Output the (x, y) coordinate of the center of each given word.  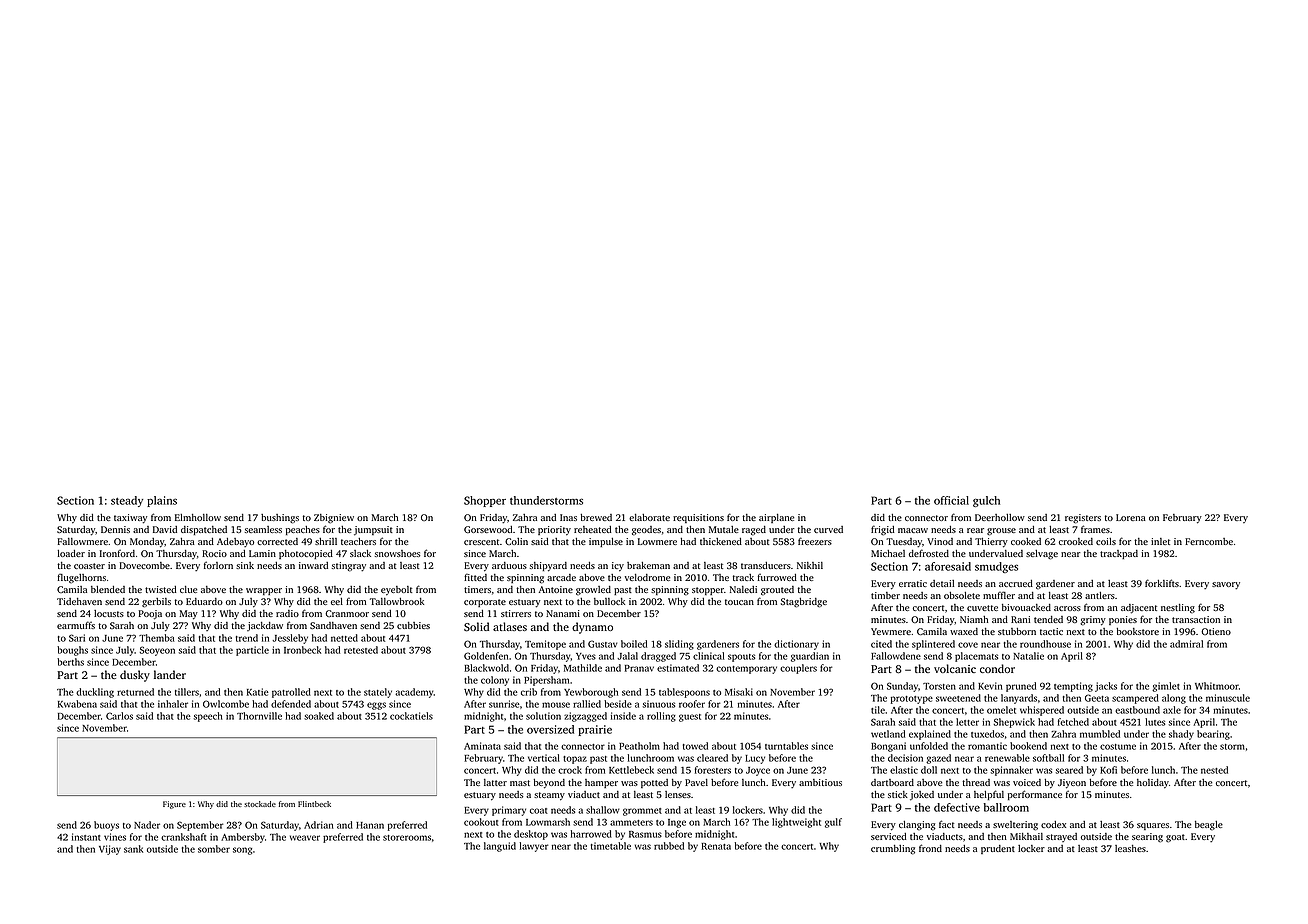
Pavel (696, 782)
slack (360, 553)
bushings (280, 519)
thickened (721, 541)
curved (828, 529)
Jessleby (290, 639)
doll (929, 770)
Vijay (110, 850)
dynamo (592, 628)
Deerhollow (1000, 517)
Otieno (1216, 631)
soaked (319, 716)
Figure (174, 805)
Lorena (1131, 517)
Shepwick (1014, 723)
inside (623, 716)
